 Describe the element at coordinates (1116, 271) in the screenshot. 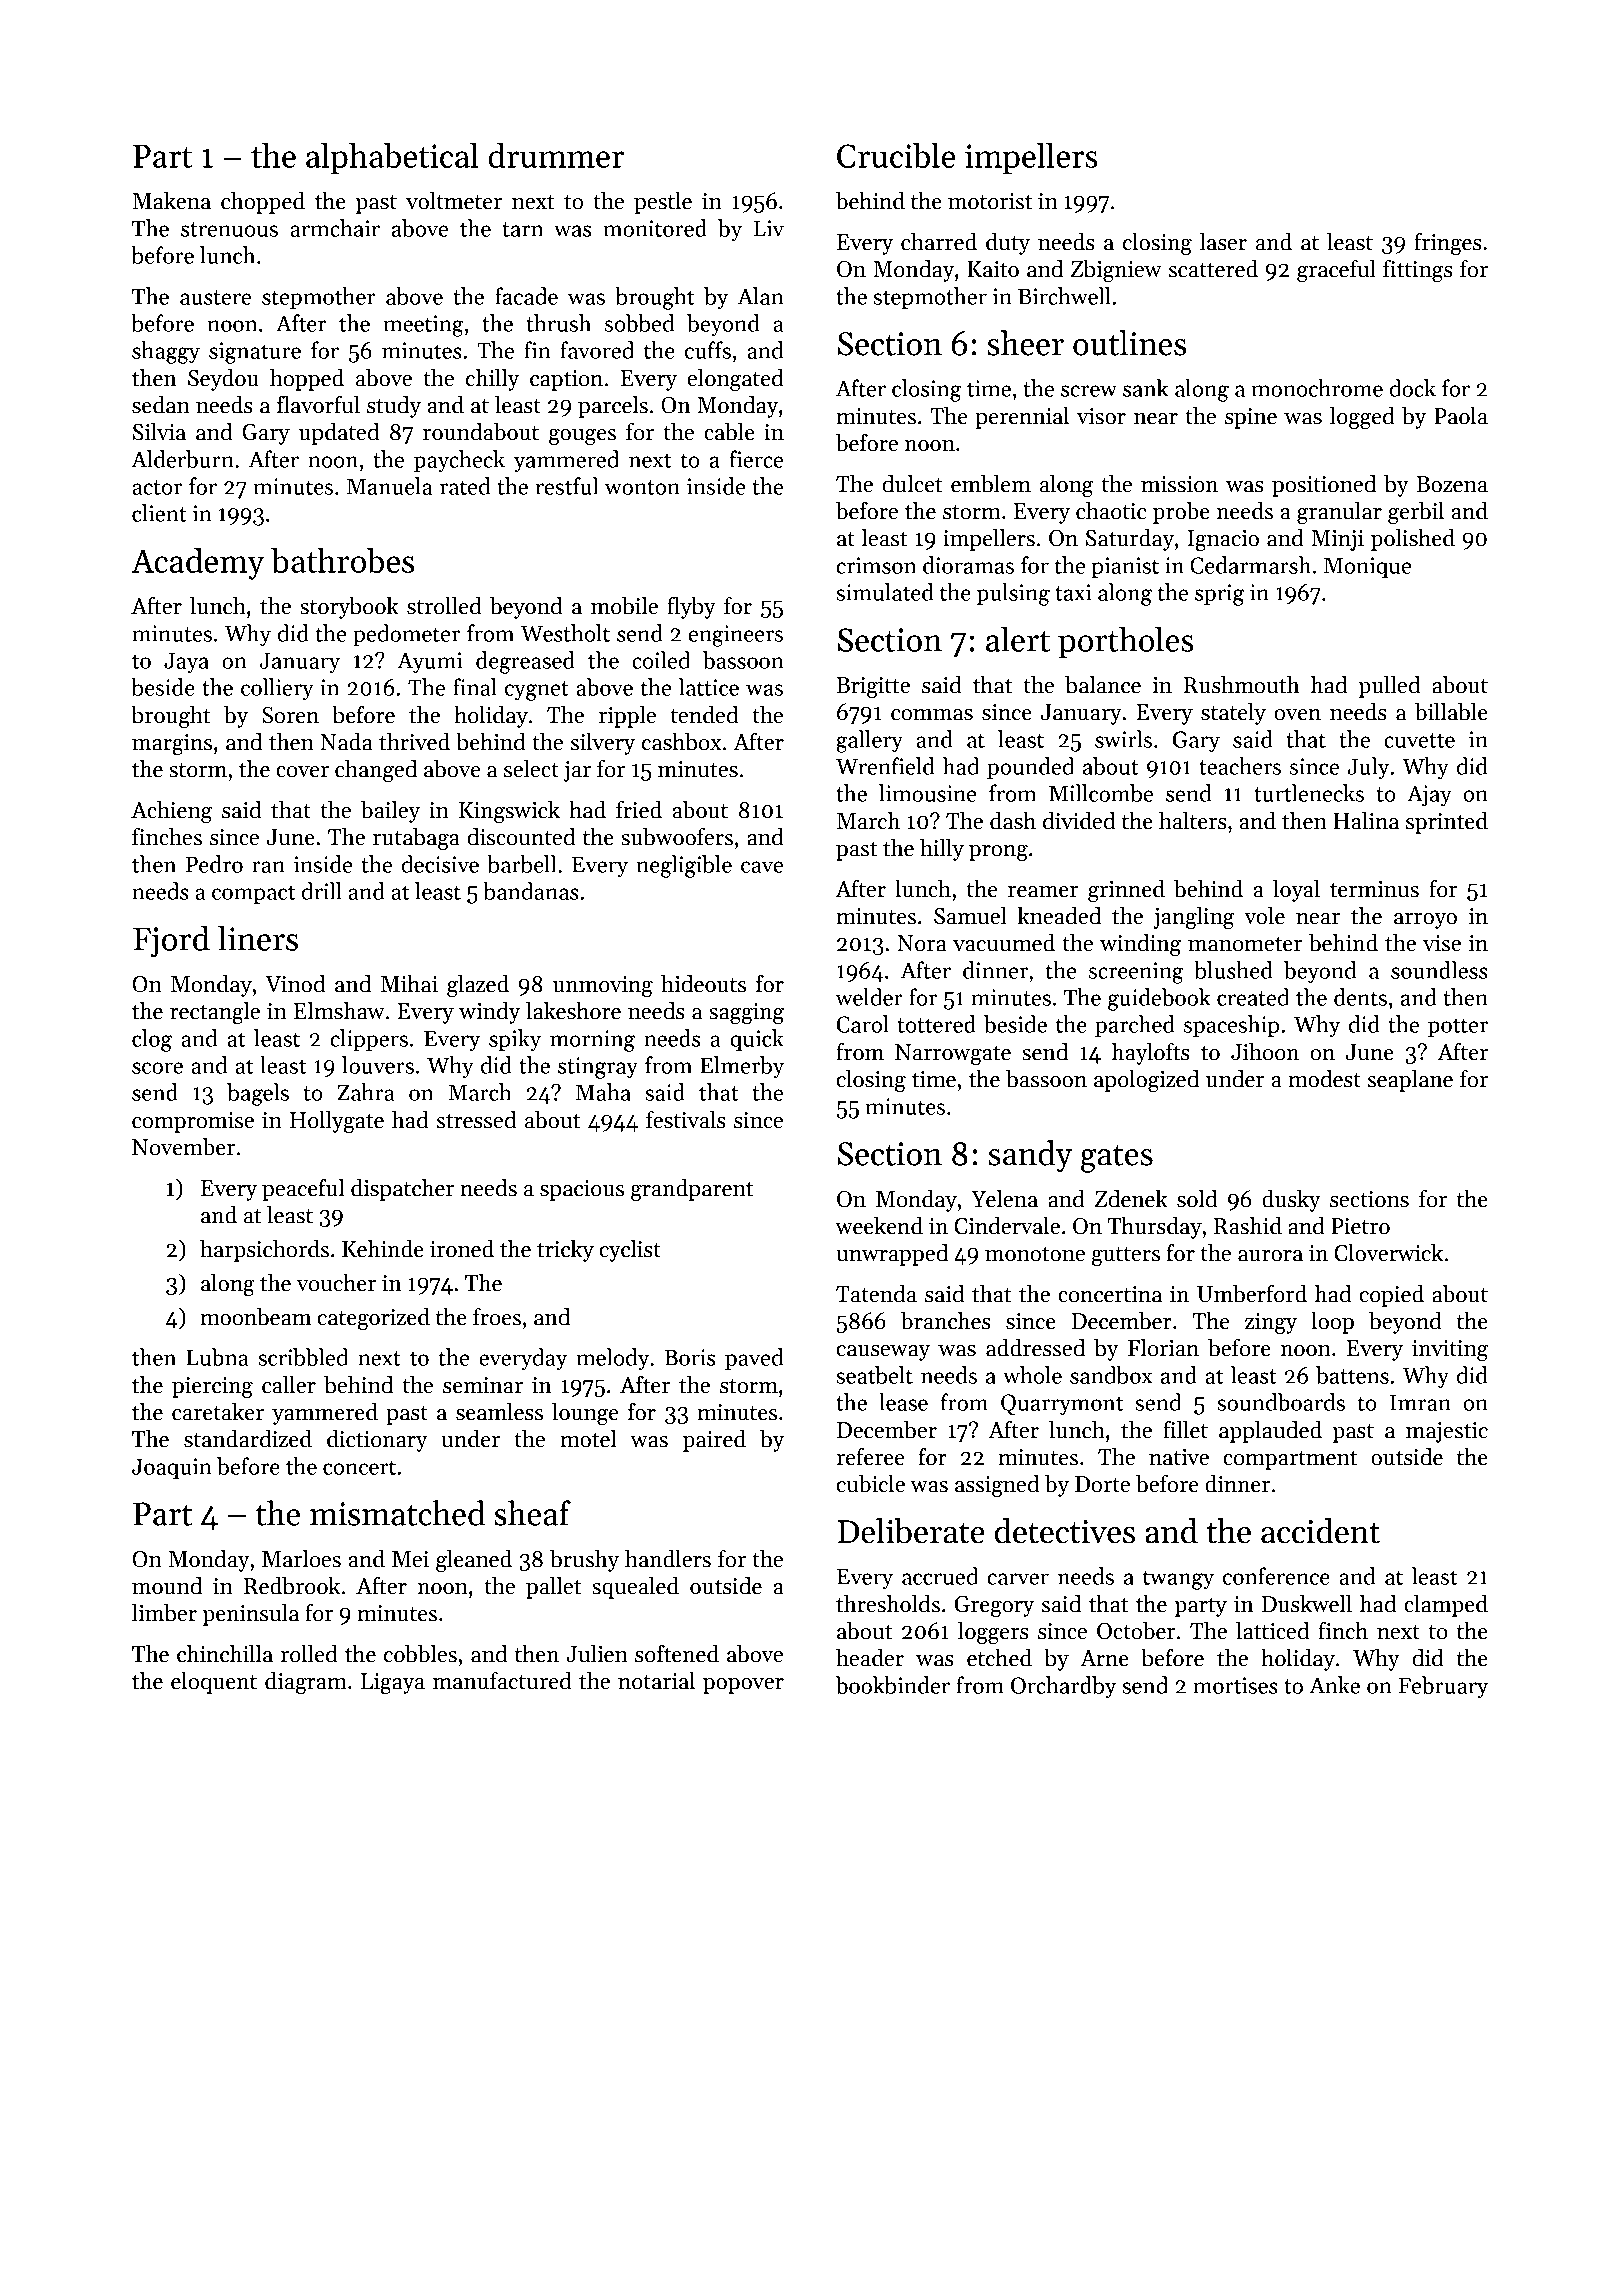

I see `Zbigniew` at that location.
